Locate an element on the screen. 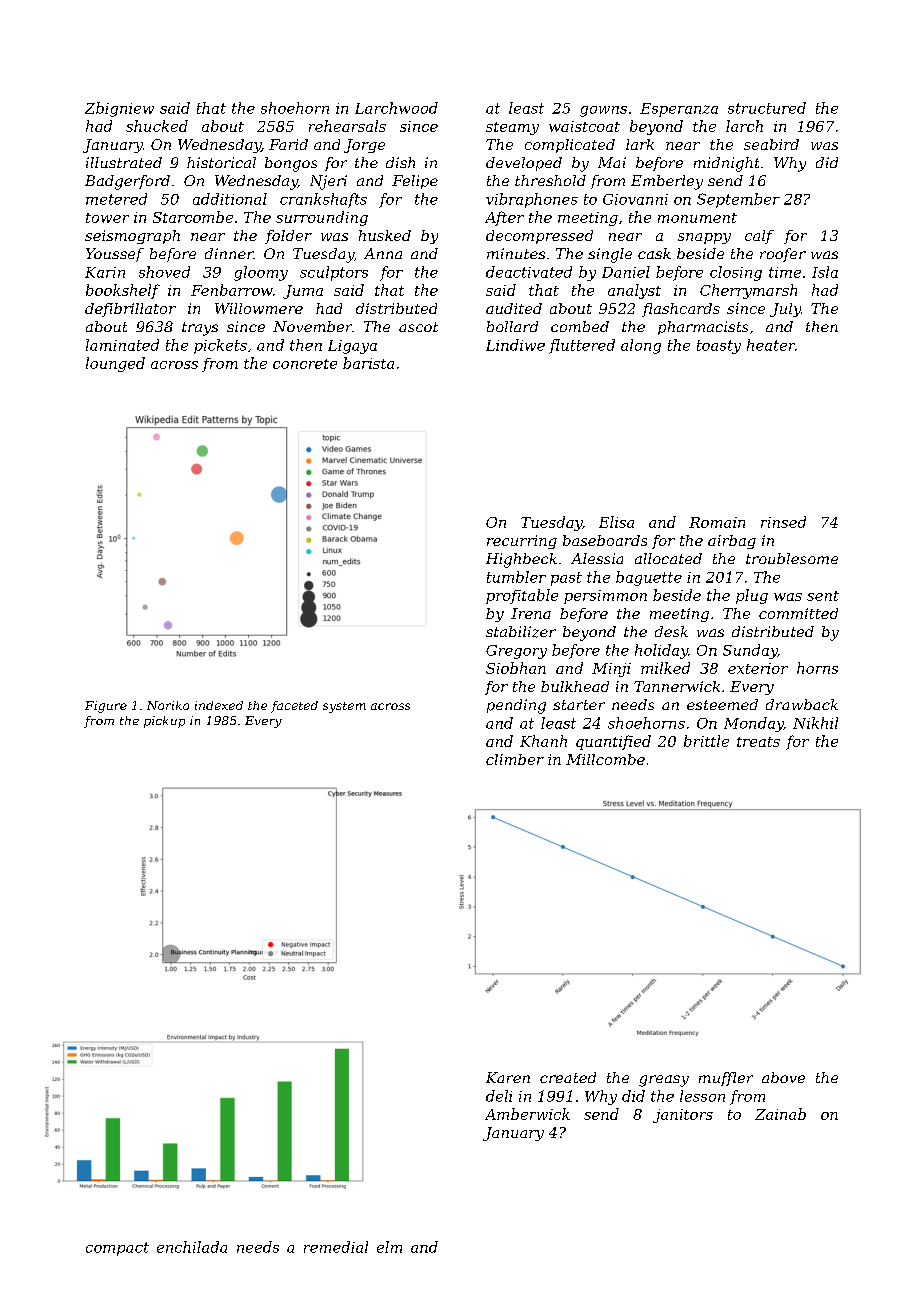  structured is located at coordinates (767, 108).
